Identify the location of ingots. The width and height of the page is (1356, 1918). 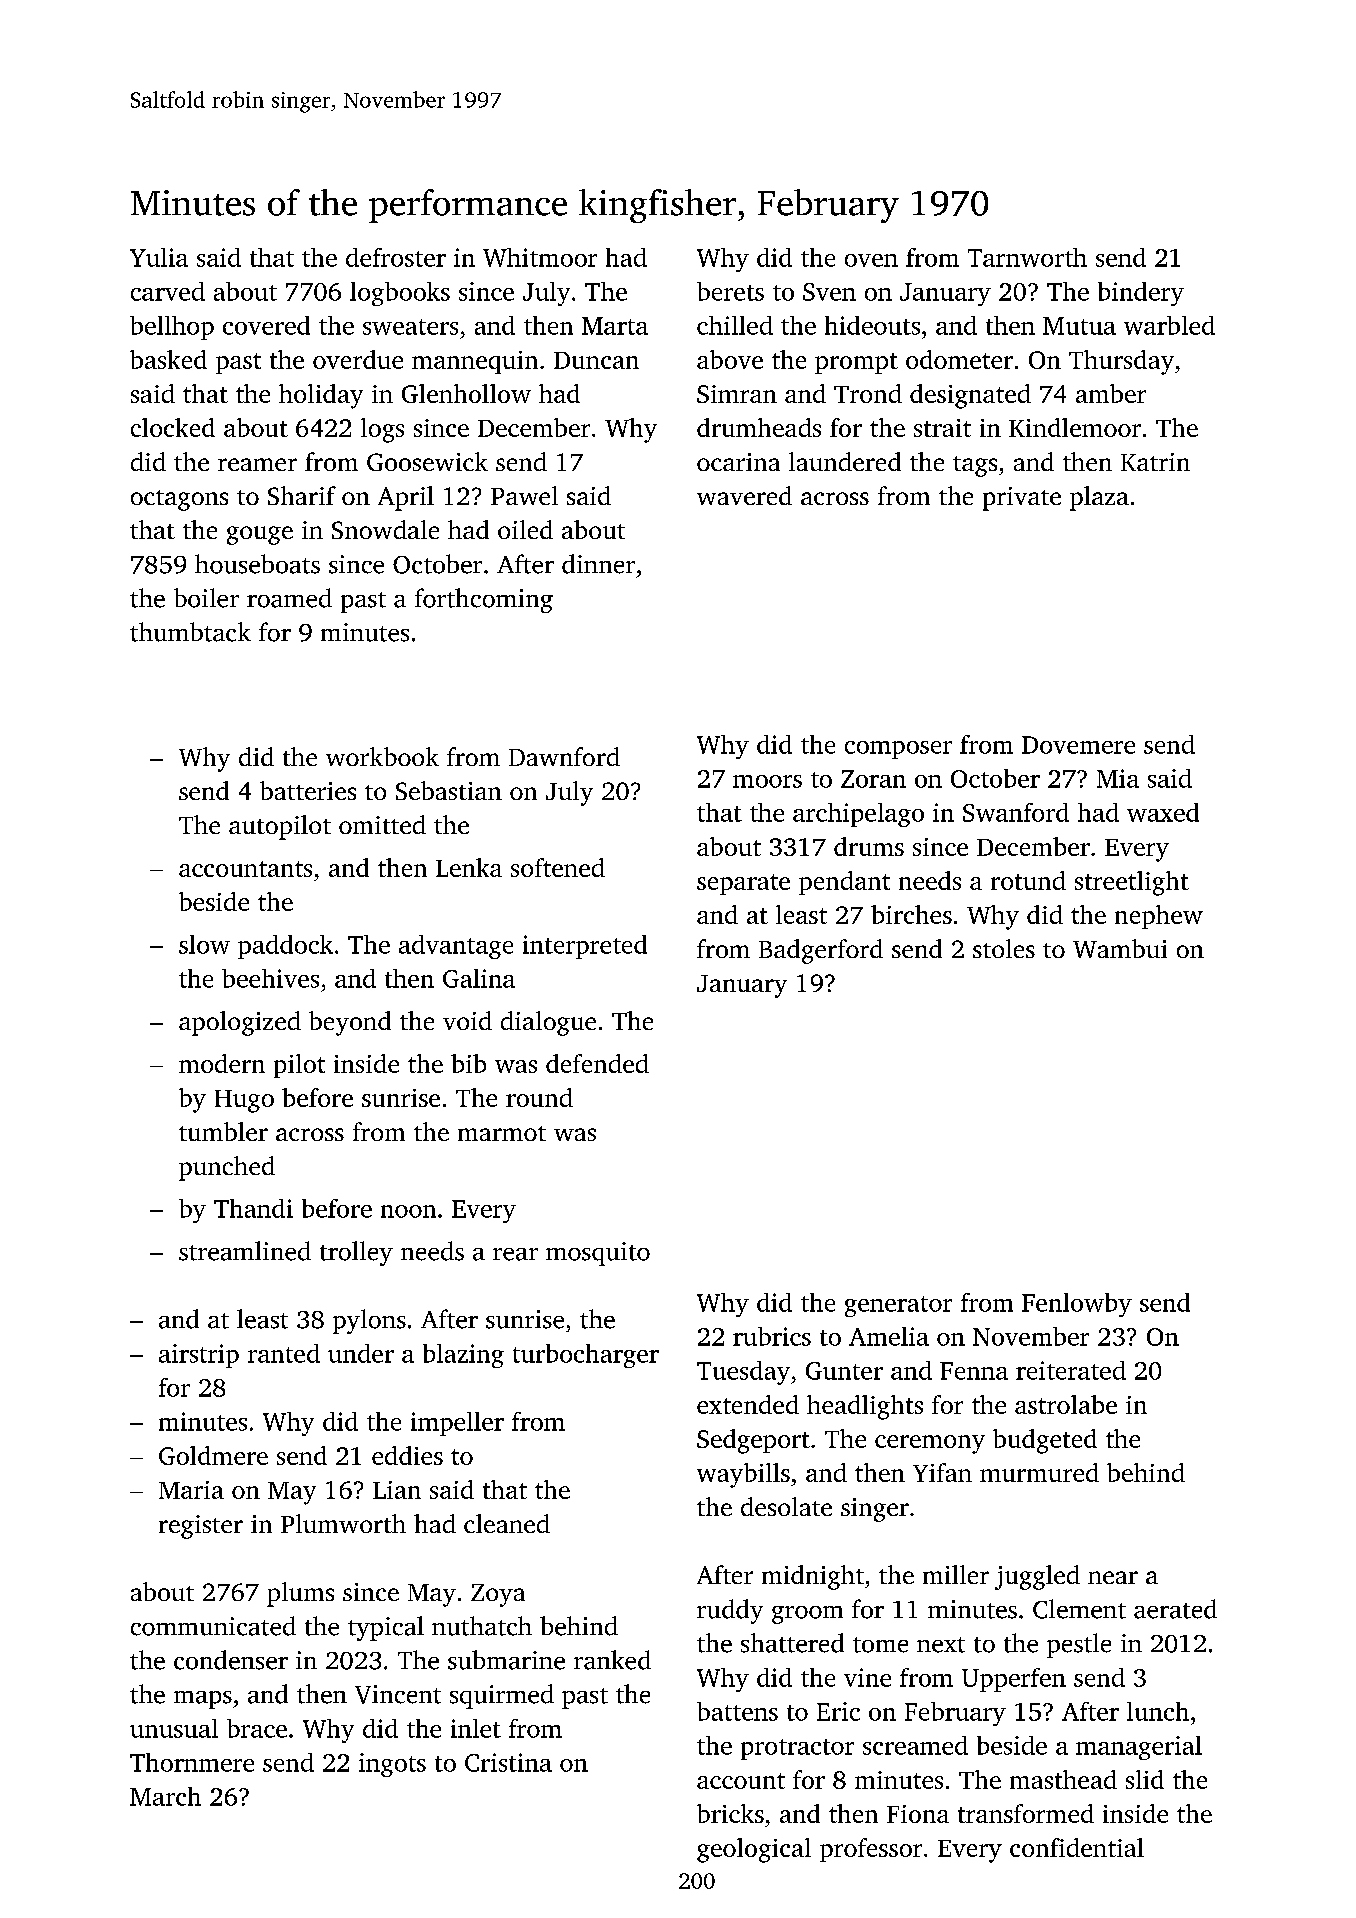
(392, 1765).
